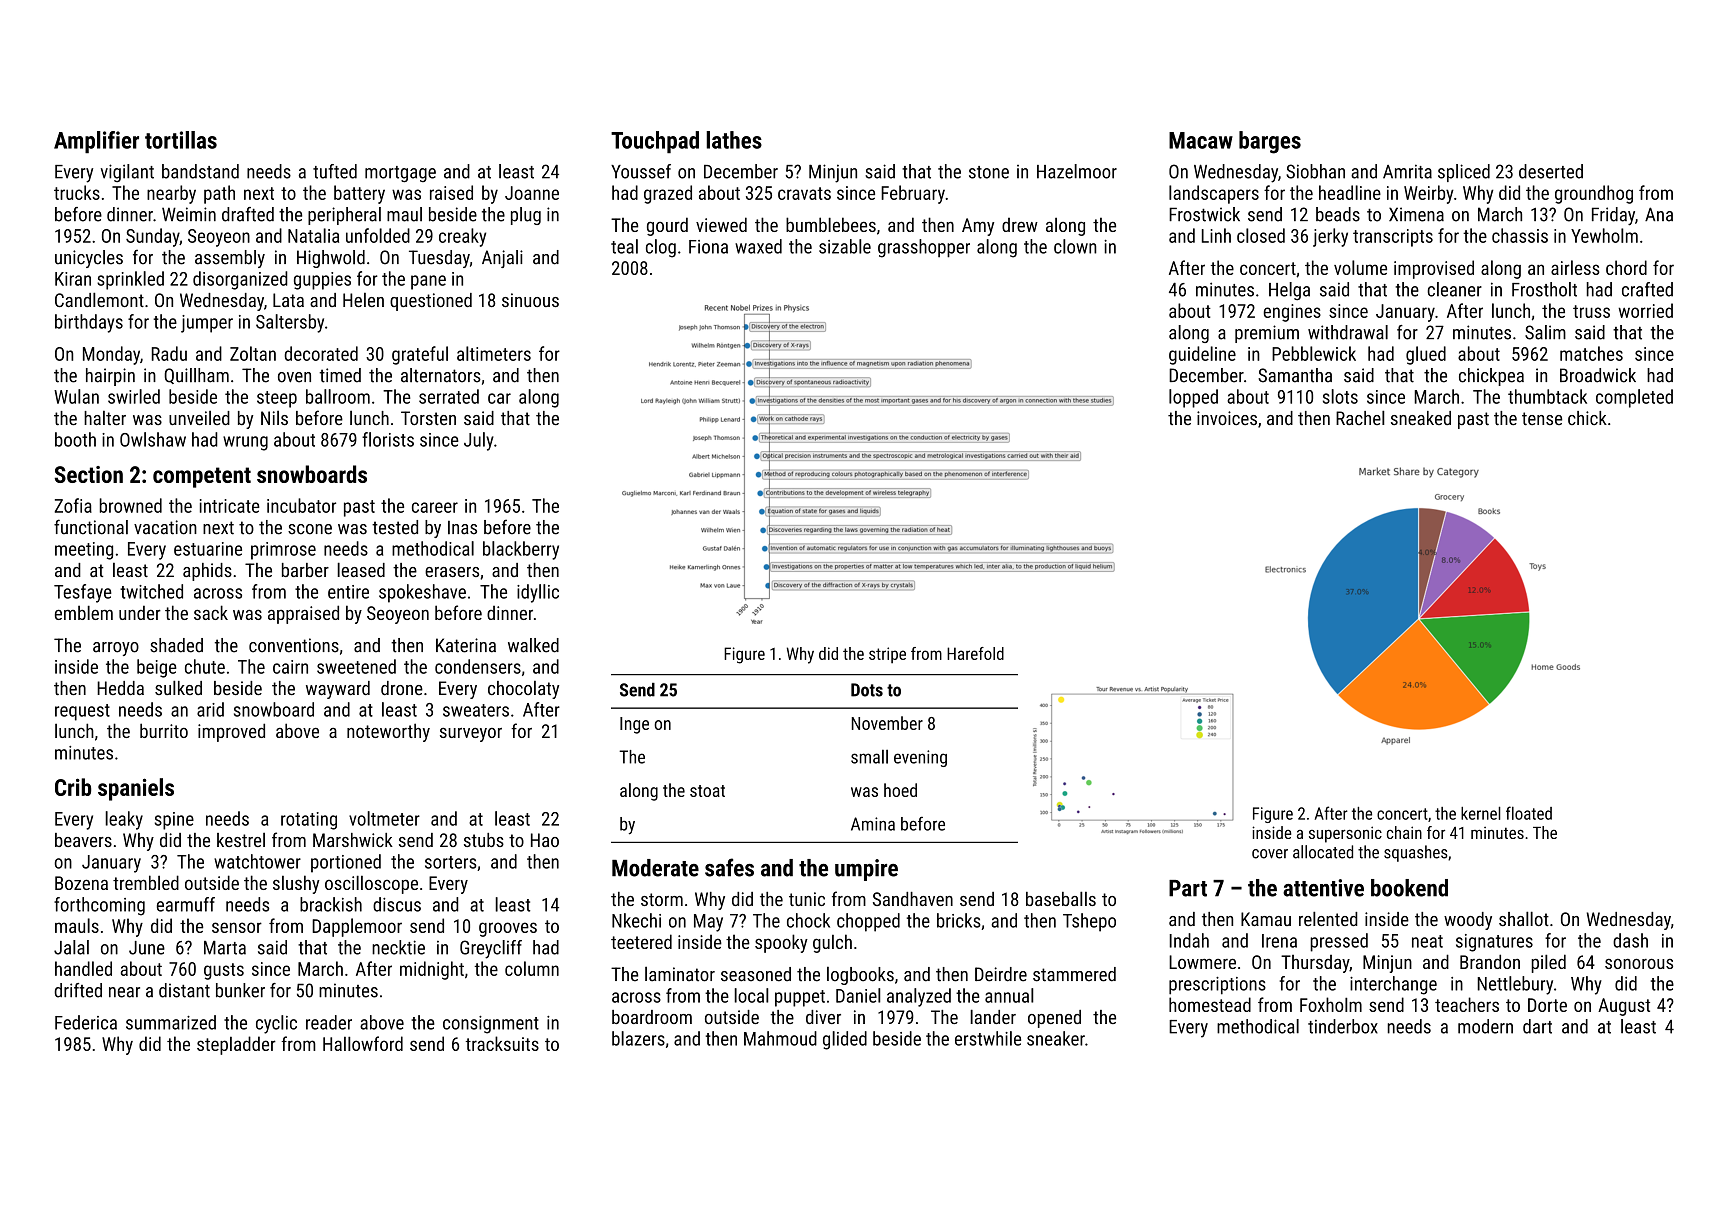  What do you see at coordinates (538, 593) in the document?
I see `idyllic` at bounding box center [538, 593].
